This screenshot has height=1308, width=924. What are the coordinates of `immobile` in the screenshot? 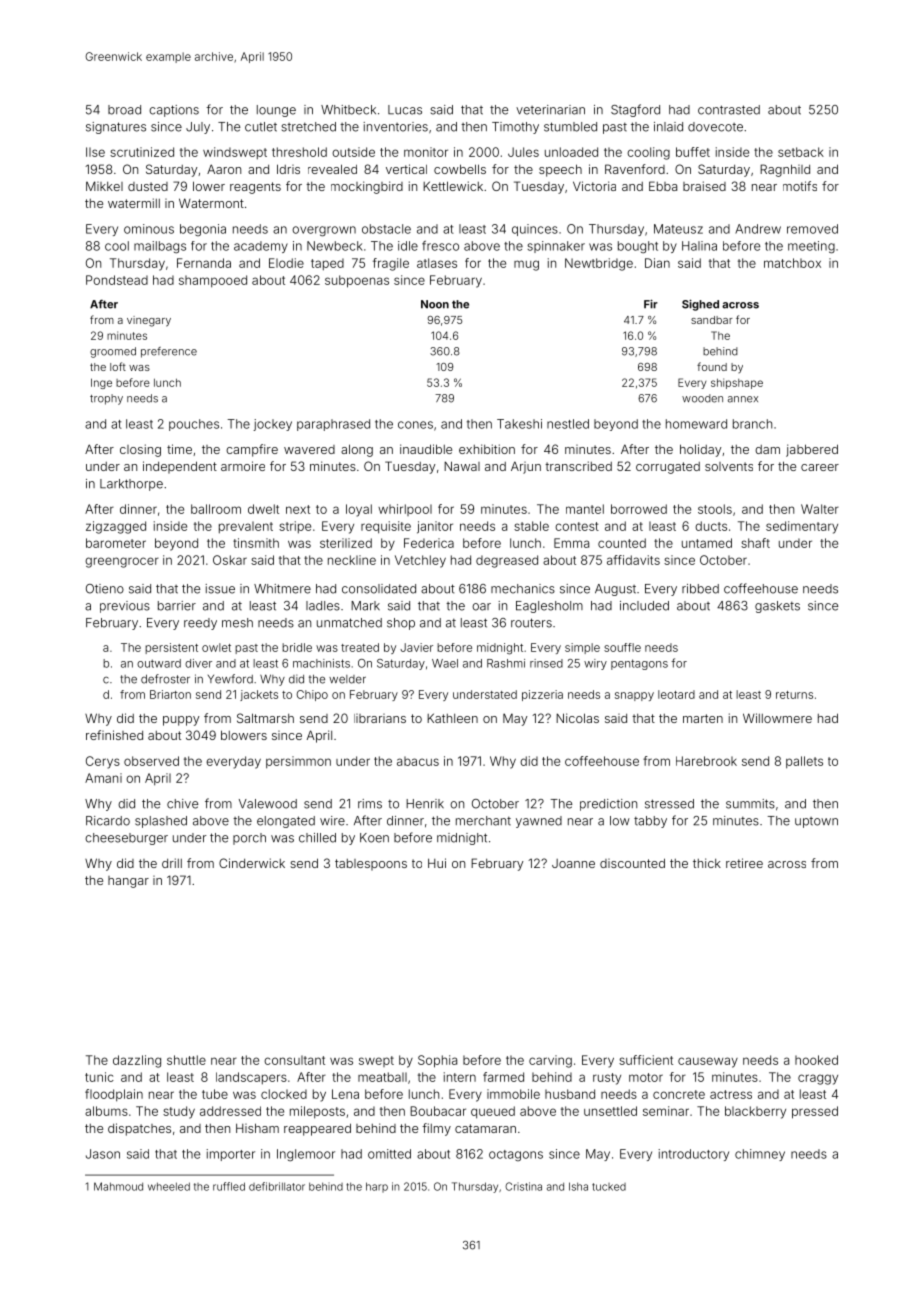 It's located at (513, 1094).
